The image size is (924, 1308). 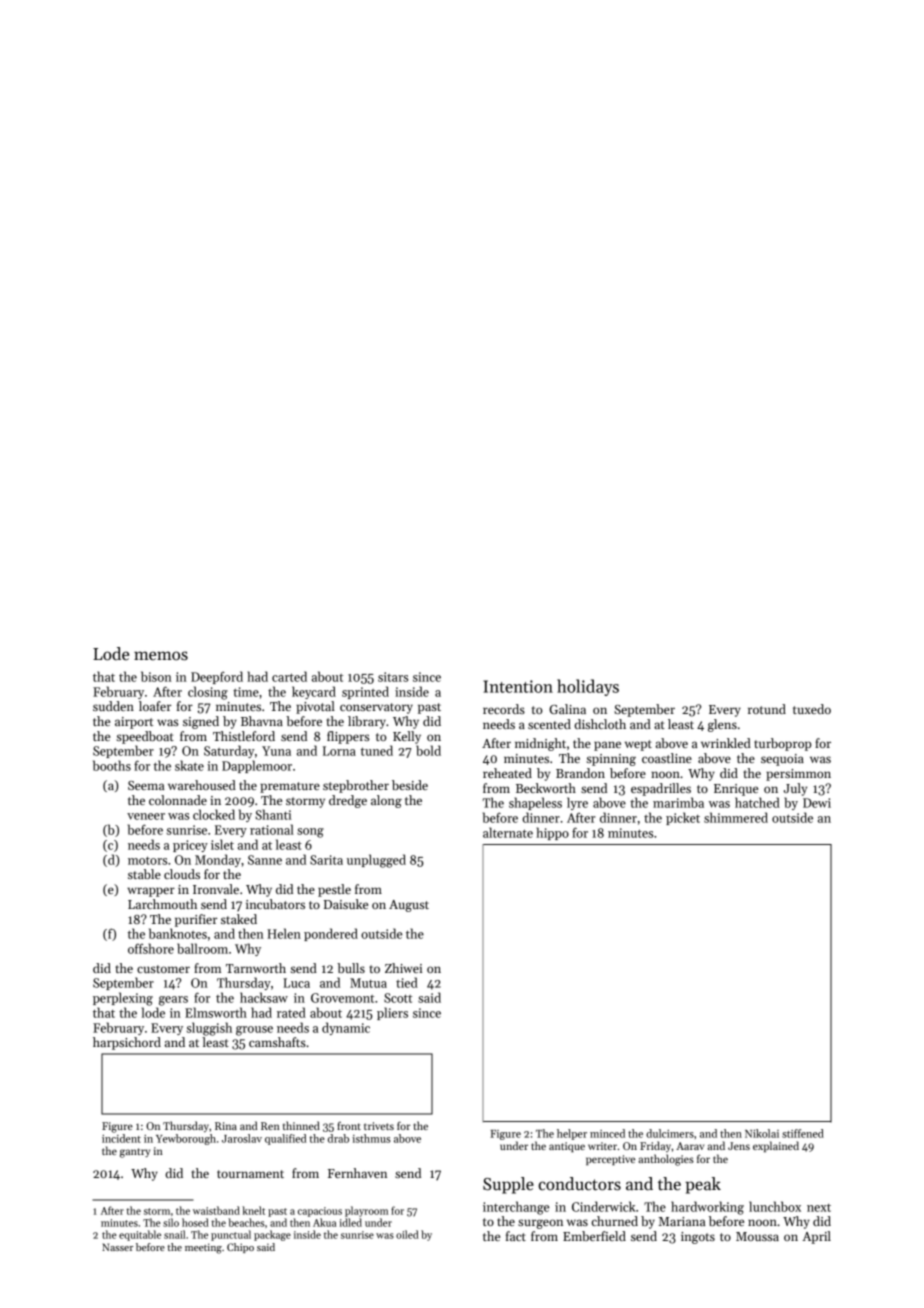 I want to click on incubators, so click(x=275, y=904).
